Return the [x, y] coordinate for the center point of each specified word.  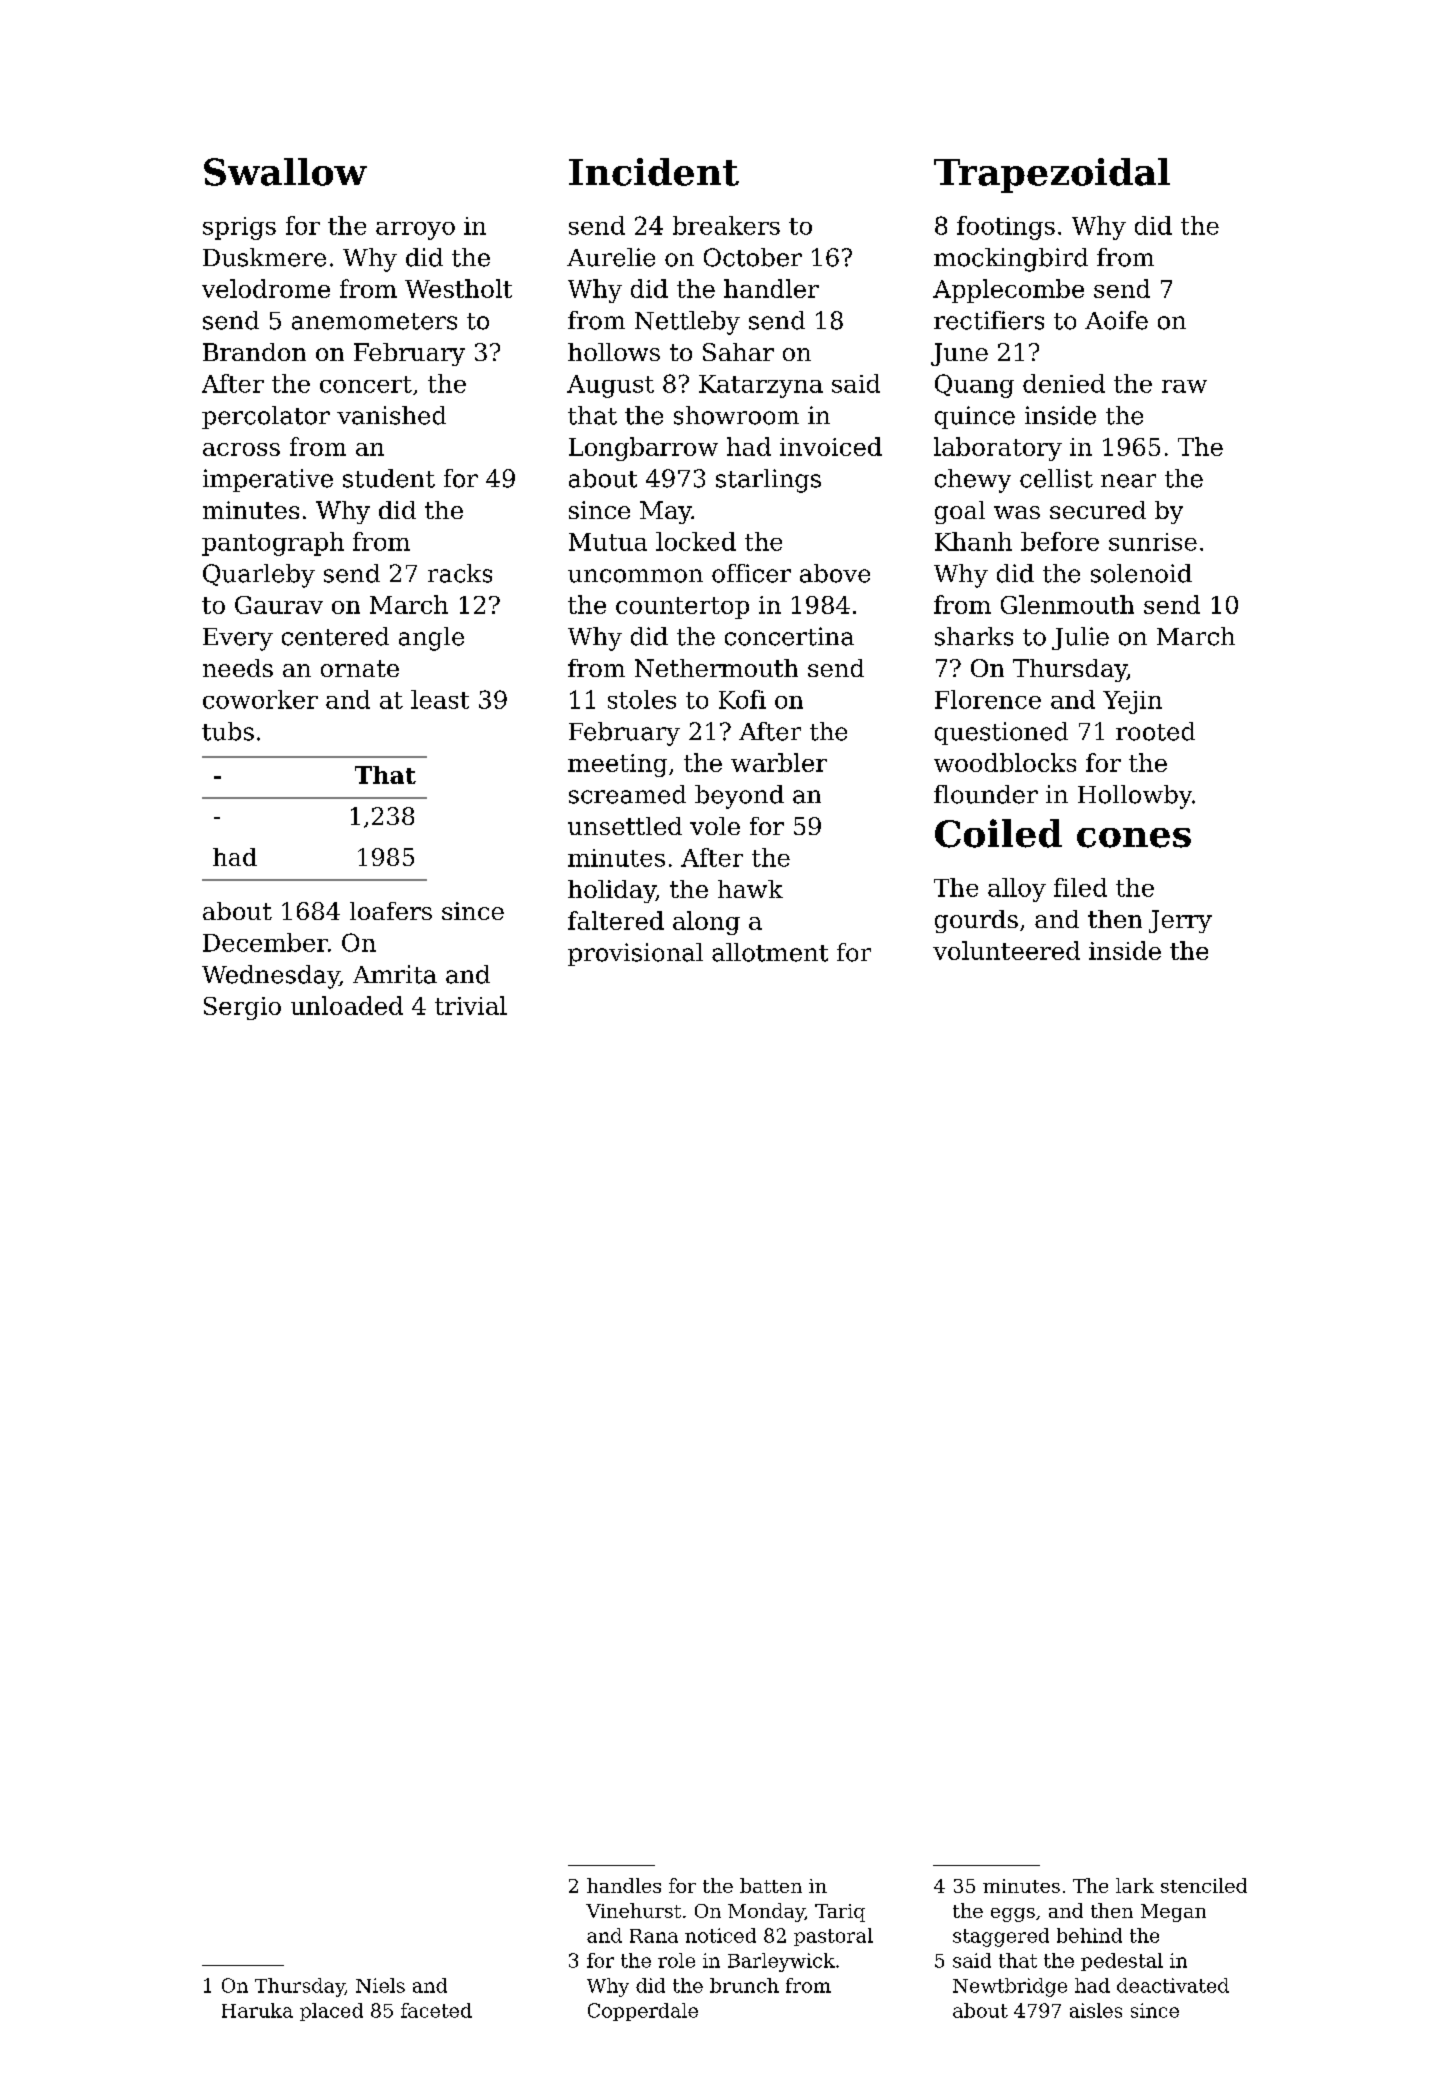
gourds [976, 921]
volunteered [1006, 950]
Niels [380, 1985]
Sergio [242, 1008]
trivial [471, 1005]
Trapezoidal [1052, 175]
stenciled [1204, 1885]
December [265, 942]
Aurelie [611, 257]
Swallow [285, 172]
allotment [770, 952]
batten [771, 1885]
